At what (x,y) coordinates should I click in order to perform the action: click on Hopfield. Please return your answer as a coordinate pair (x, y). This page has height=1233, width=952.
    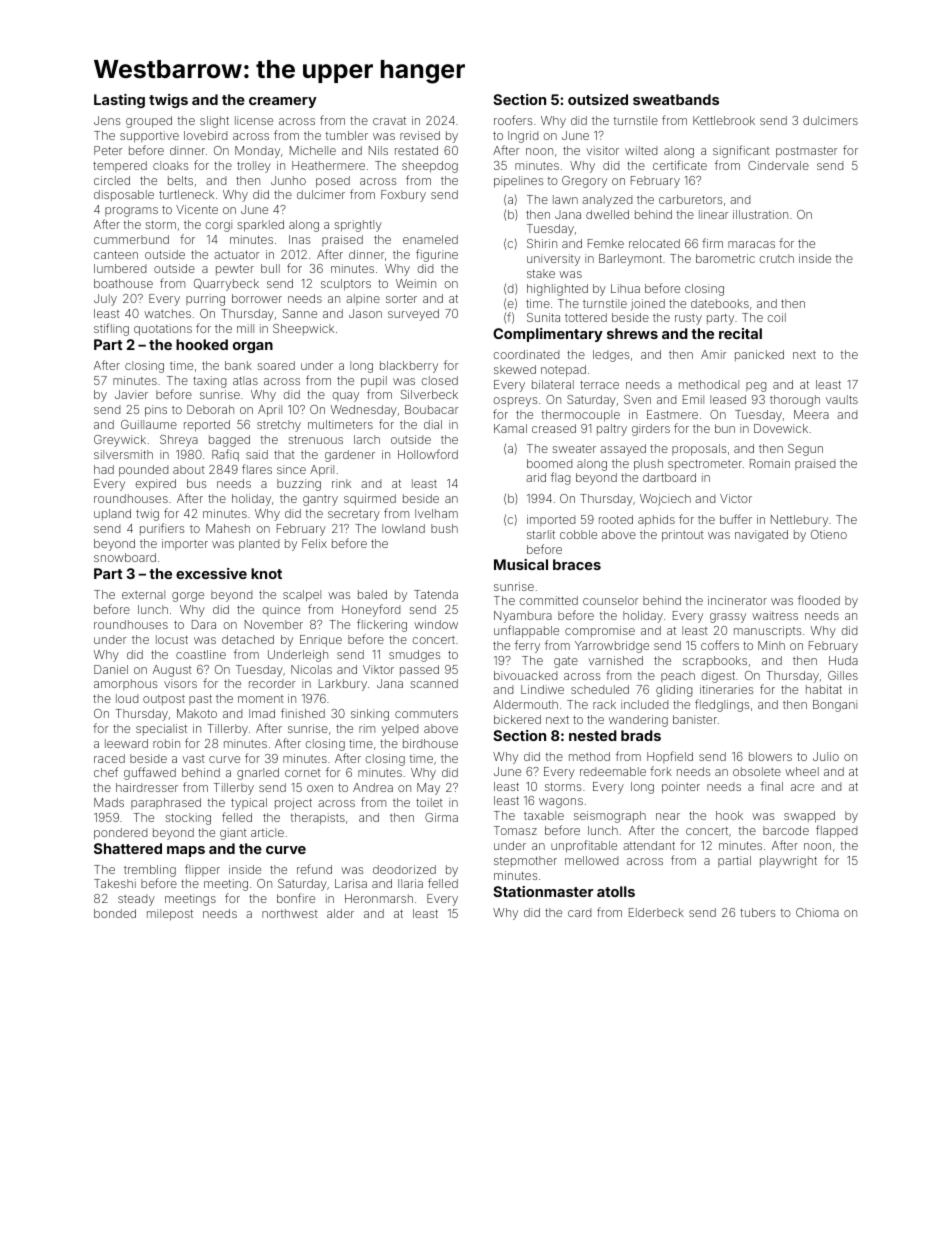
    Looking at the image, I should click on (670, 757).
